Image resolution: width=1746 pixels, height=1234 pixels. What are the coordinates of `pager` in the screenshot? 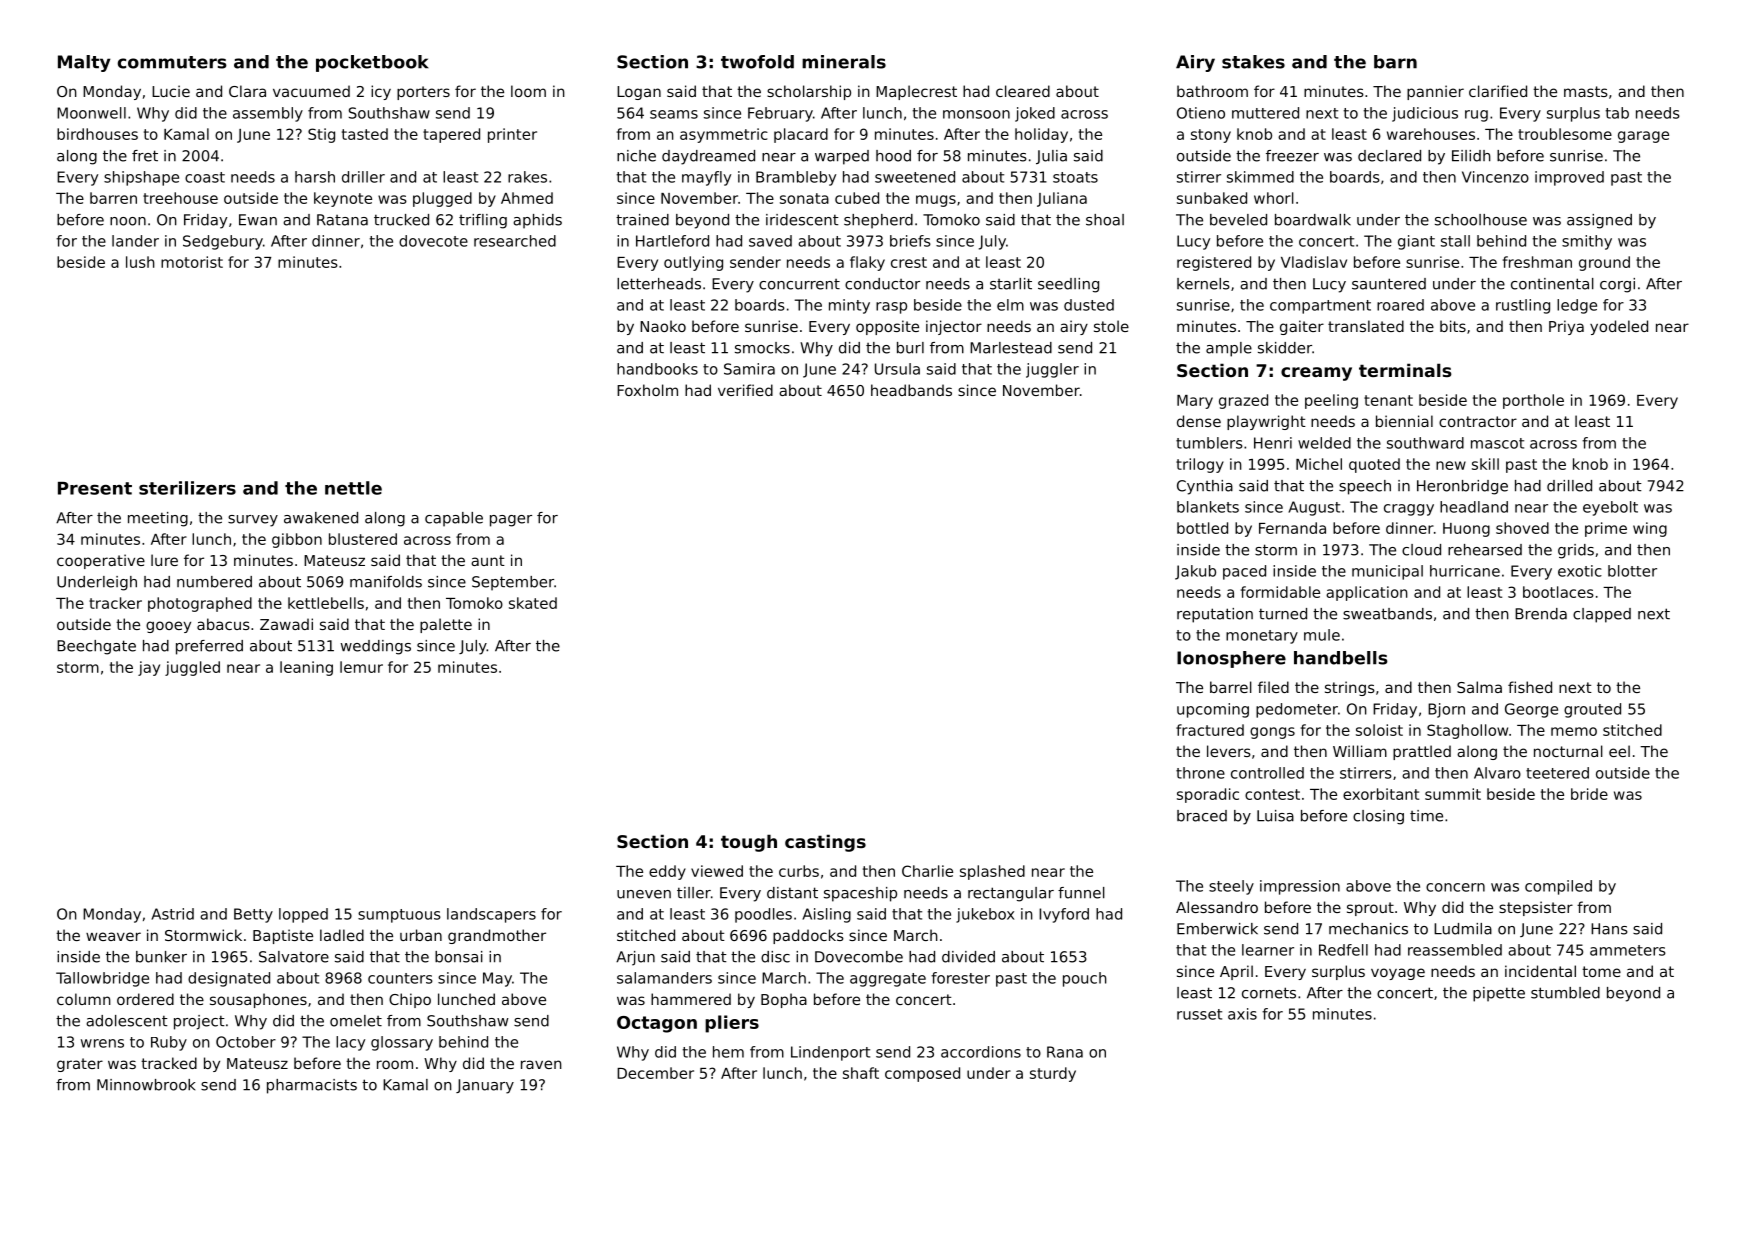 It's located at (511, 521).
